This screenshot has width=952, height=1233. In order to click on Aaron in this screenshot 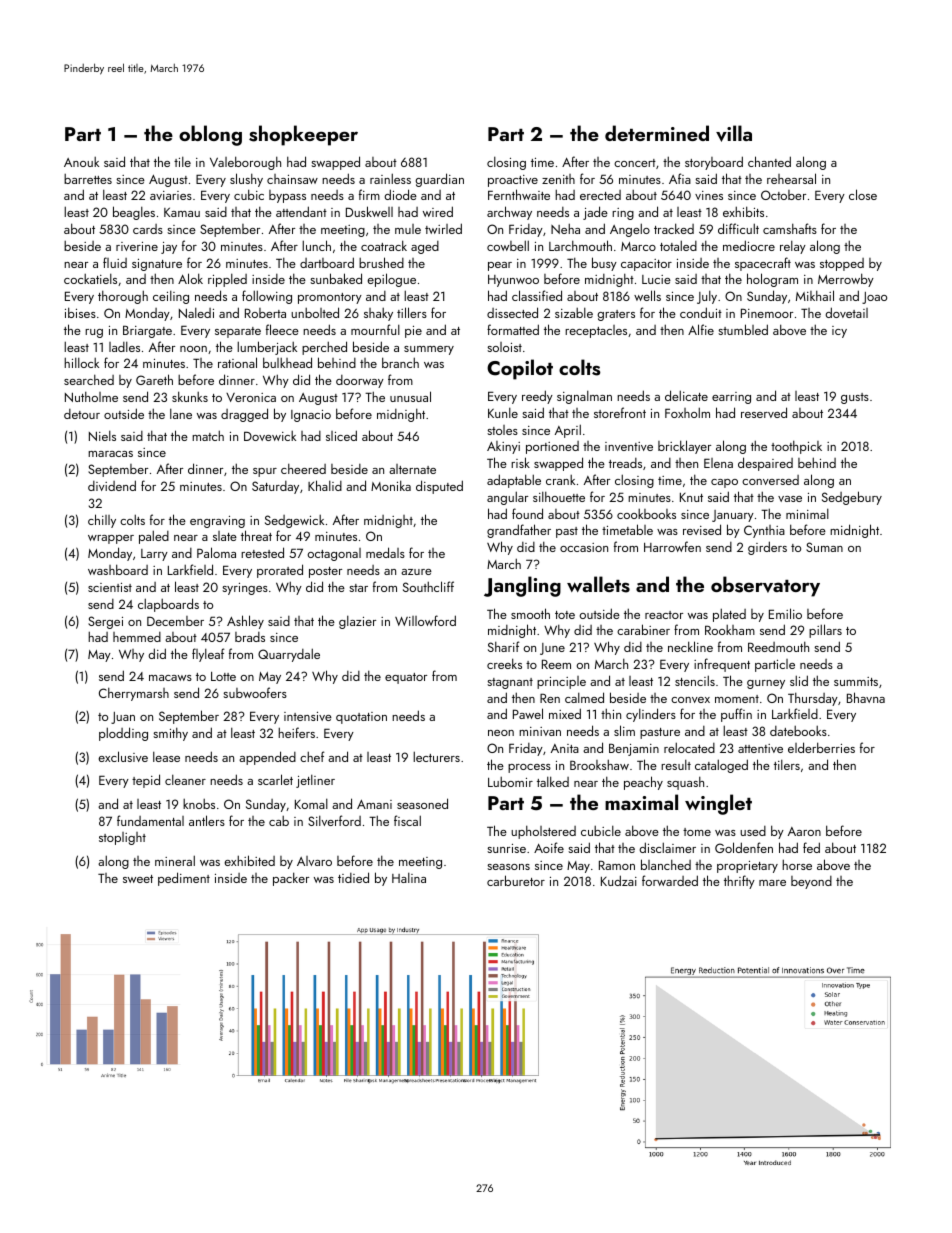, I will do `click(804, 831)`.
